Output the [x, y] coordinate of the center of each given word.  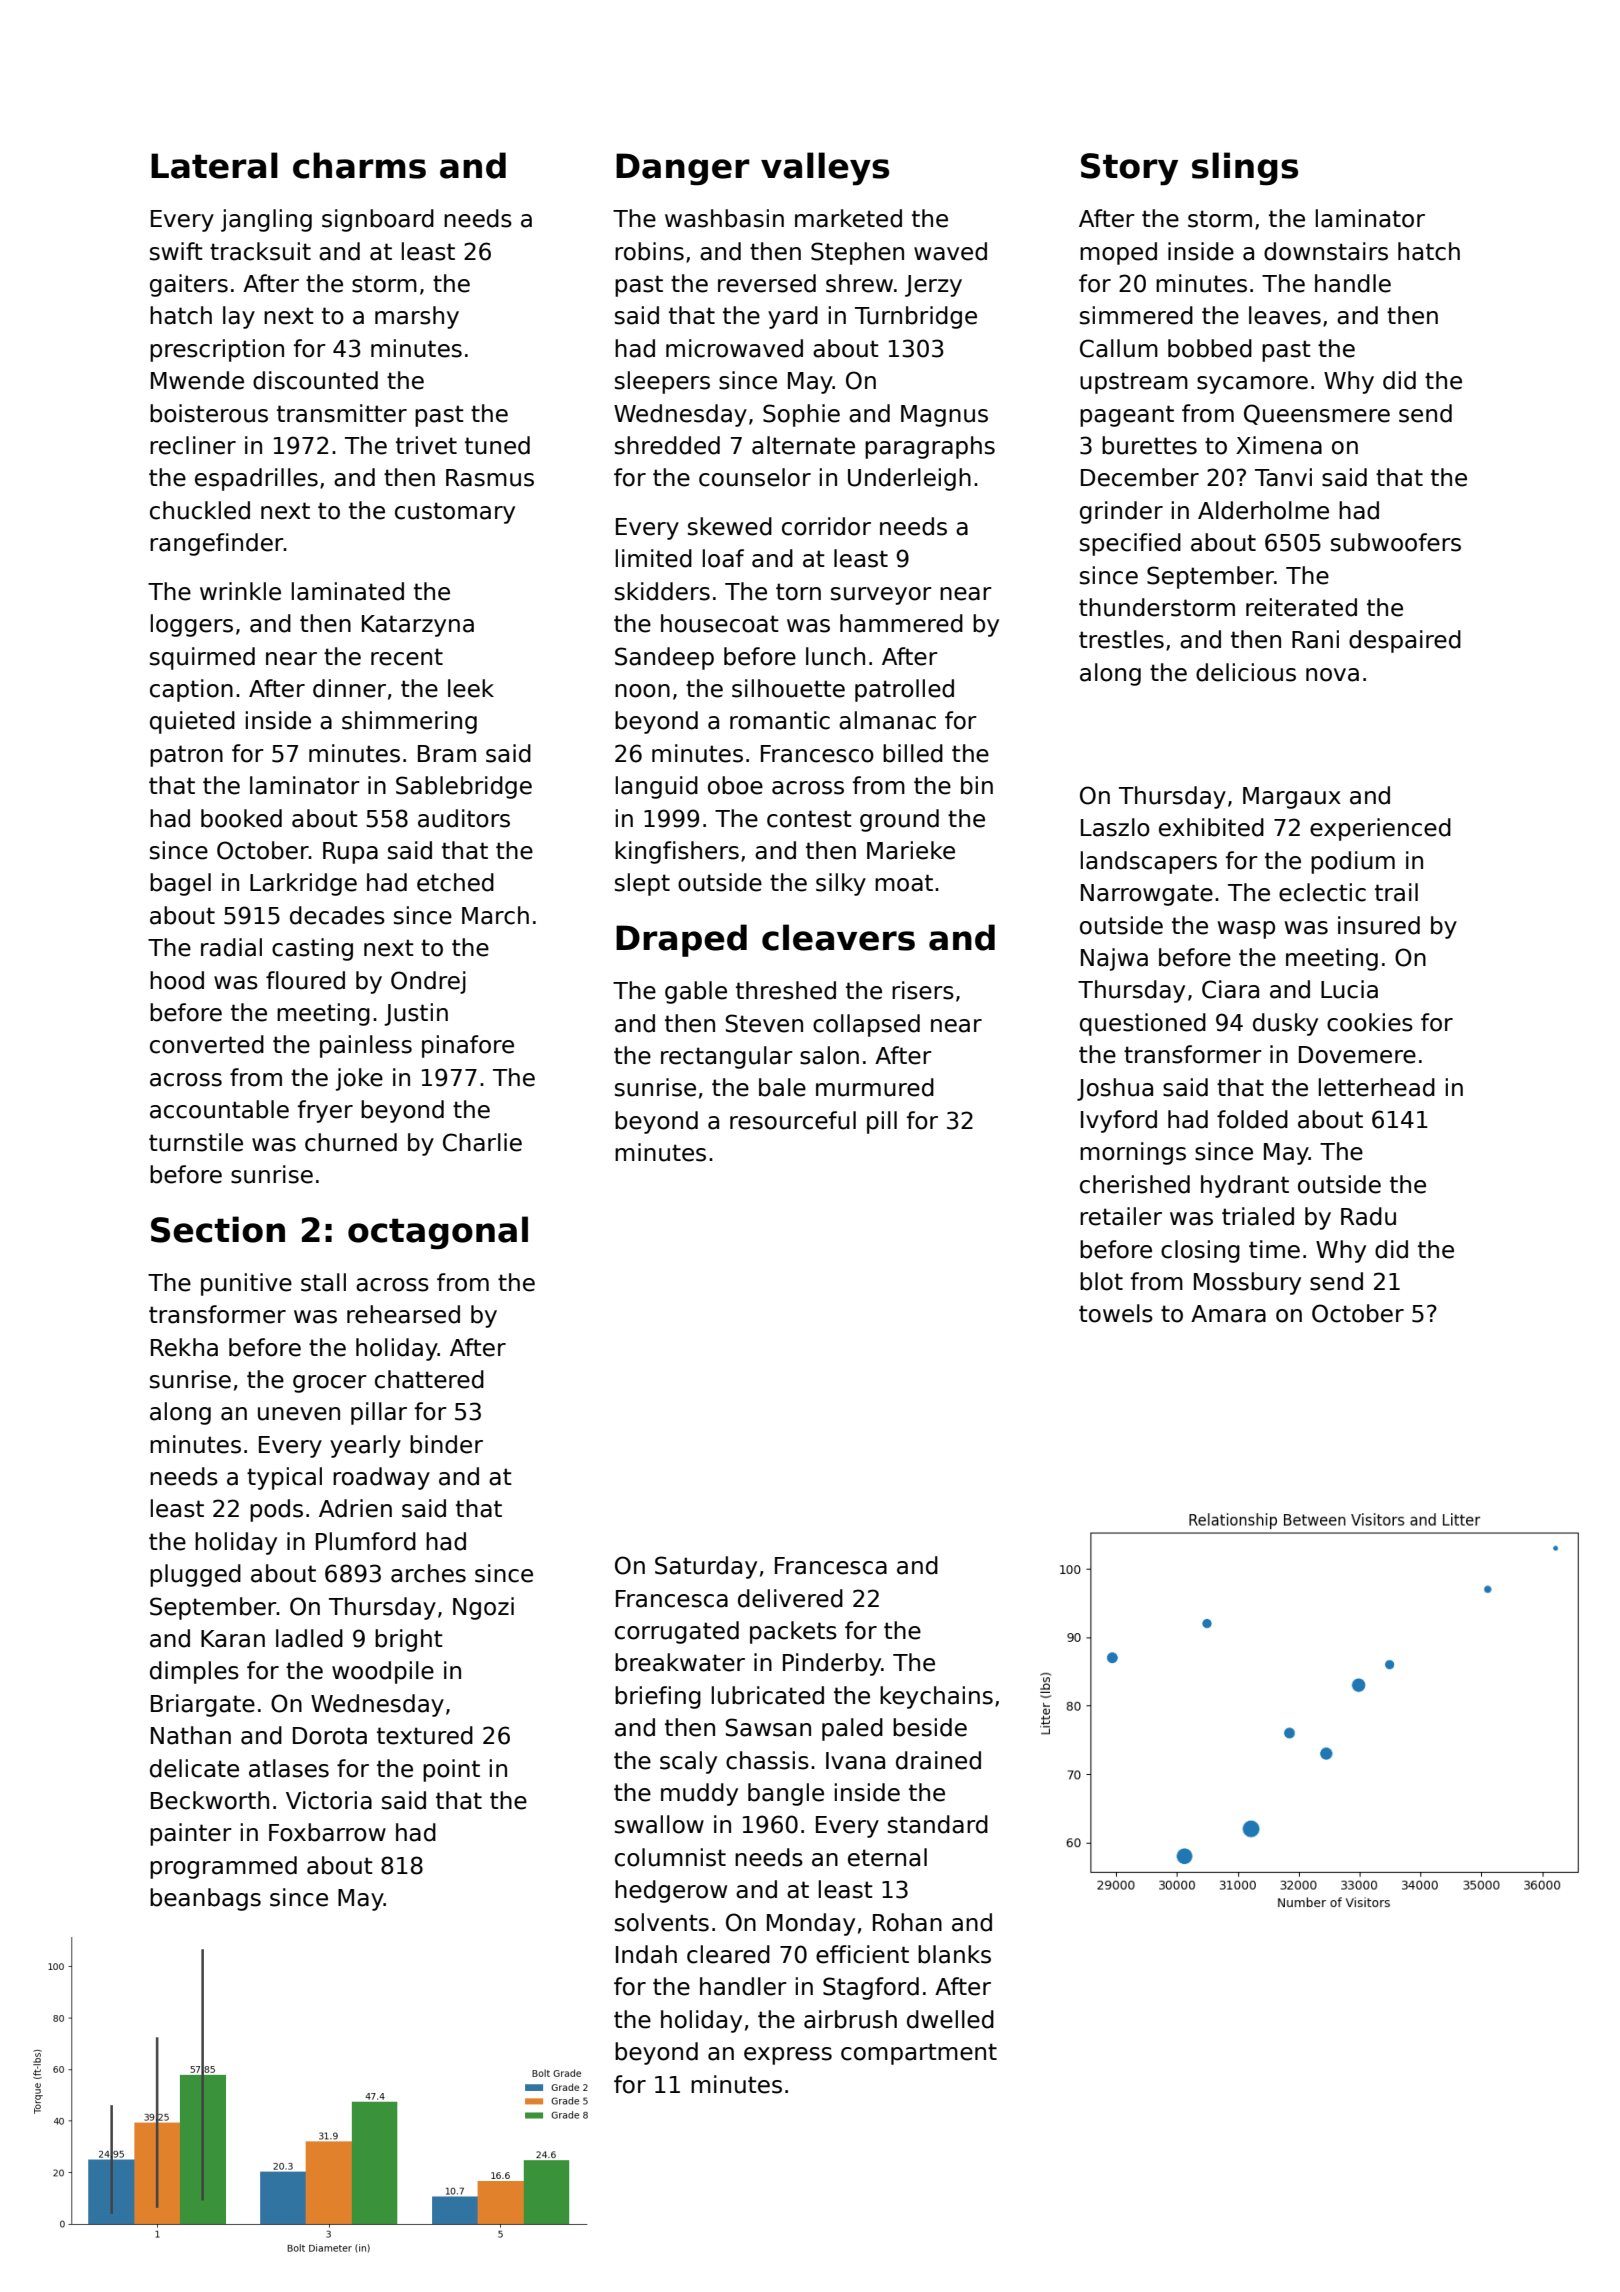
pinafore [468, 1046]
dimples [194, 1672]
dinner [349, 688]
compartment [919, 2054]
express [788, 2056]
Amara [1228, 1314]
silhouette [788, 688]
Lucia [1349, 989]
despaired [1405, 641]
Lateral [214, 165]
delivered [790, 1598]
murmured [875, 1087]
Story [1129, 169]
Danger [683, 169]
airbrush [850, 2019]
